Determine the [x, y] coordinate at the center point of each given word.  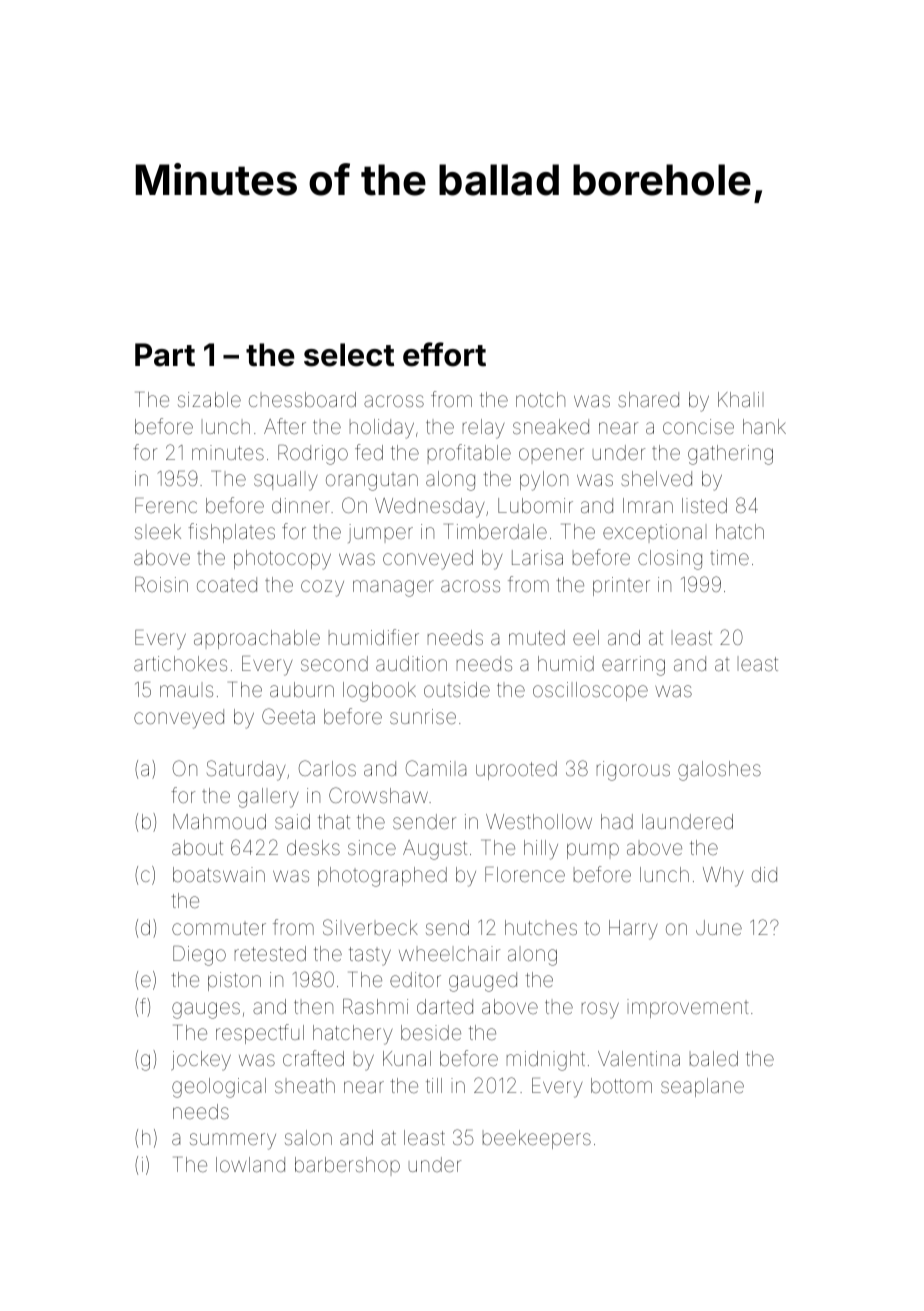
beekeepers [537, 1139]
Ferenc [166, 505]
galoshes [719, 771]
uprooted [516, 770]
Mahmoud [219, 821]
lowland [250, 1164]
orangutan [372, 482]
